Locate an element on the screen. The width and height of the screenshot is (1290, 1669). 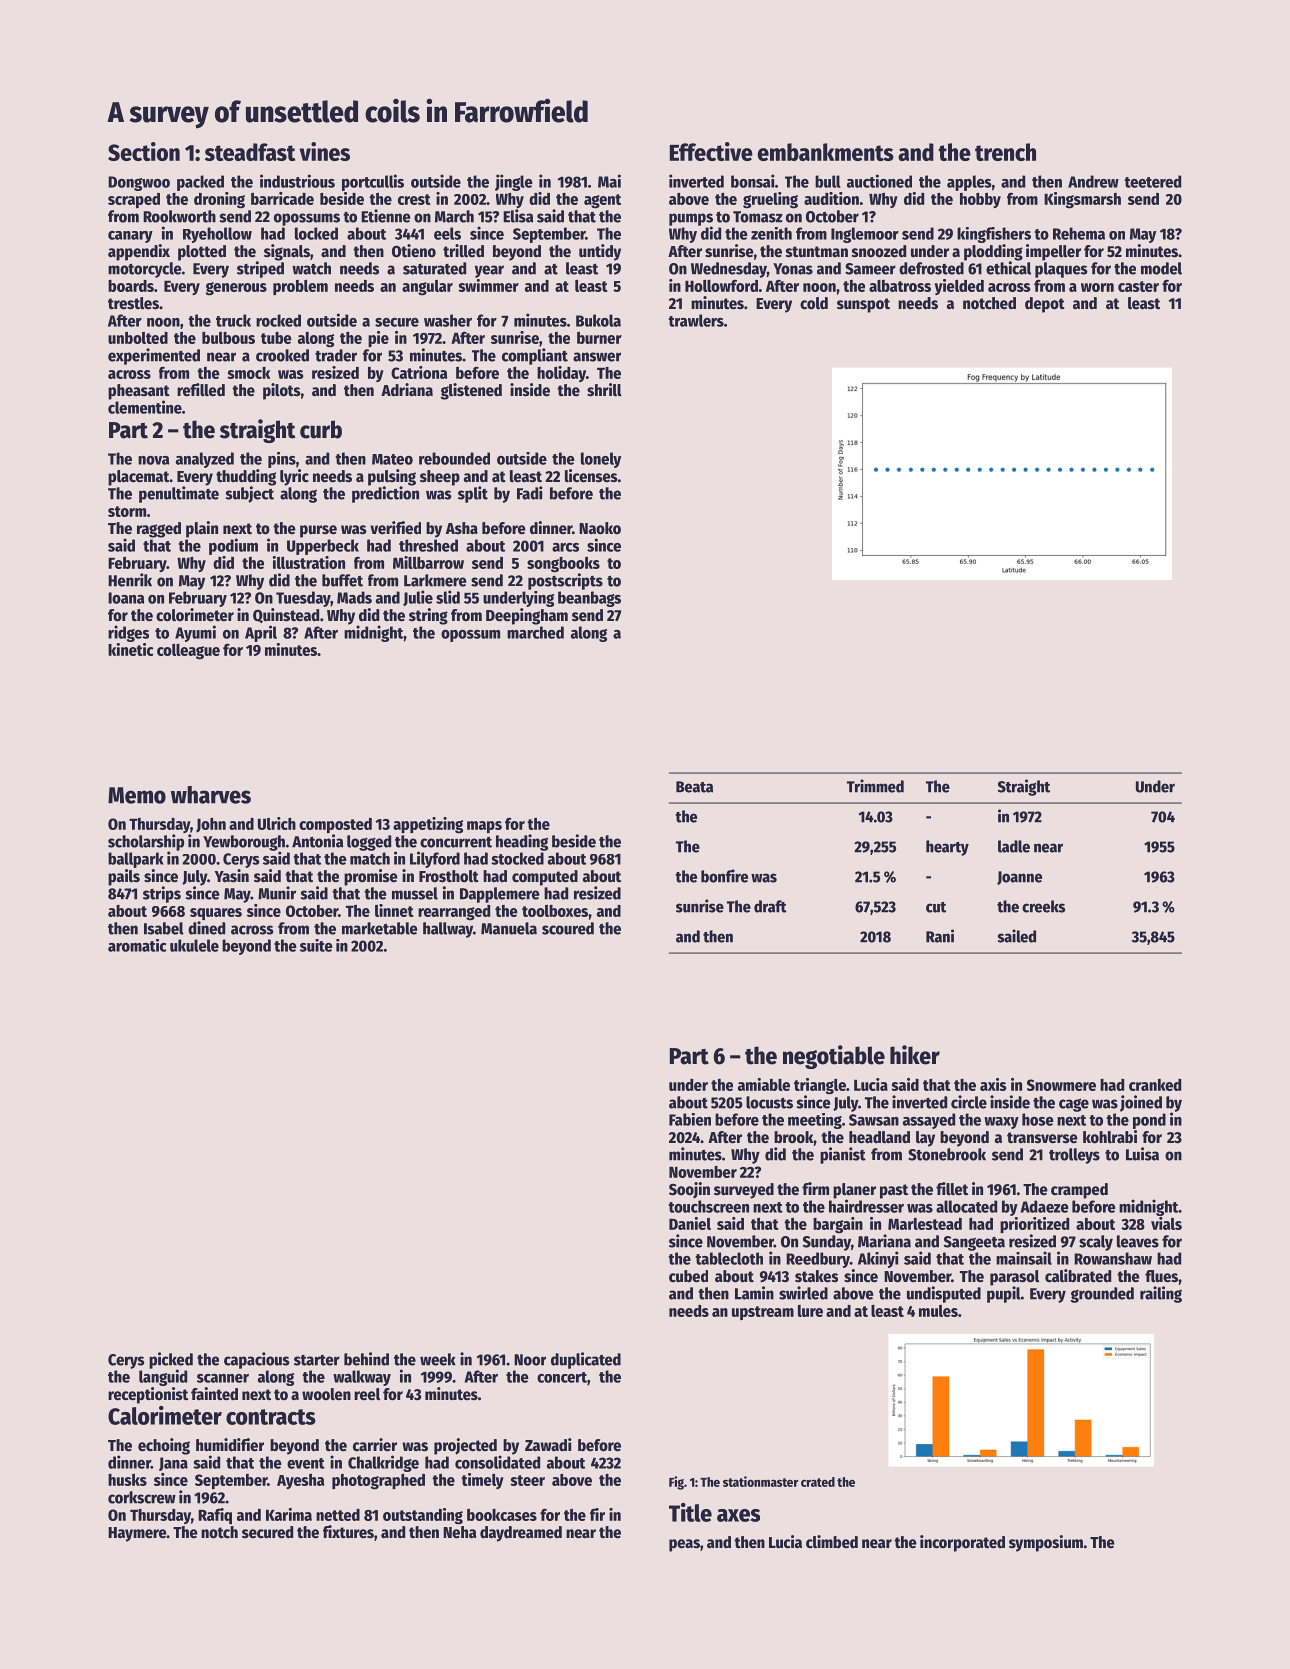
capacious is located at coordinates (257, 1360).
